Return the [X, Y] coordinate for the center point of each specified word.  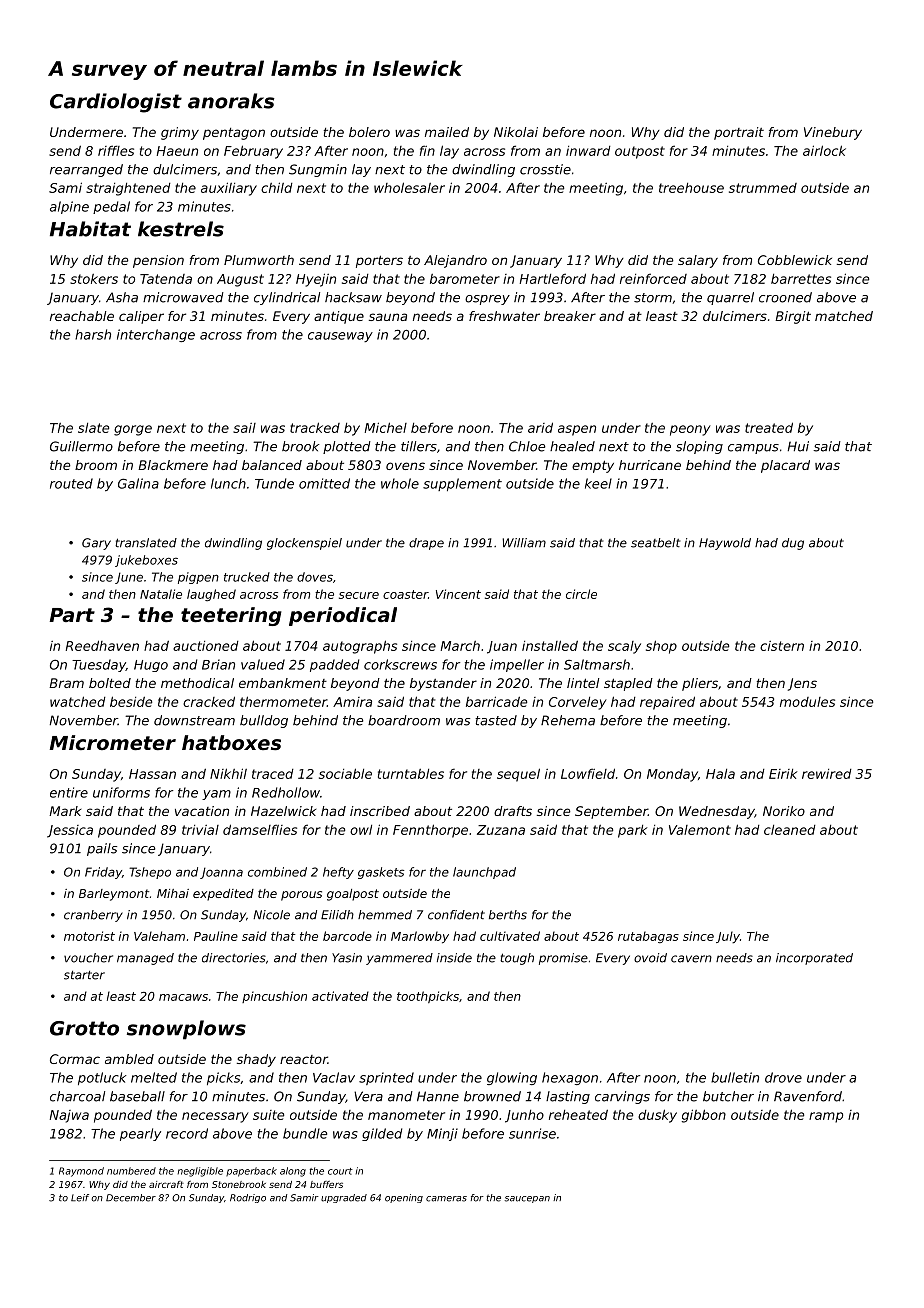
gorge [133, 430]
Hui [798, 446]
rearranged [86, 170]
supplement [462, 484]
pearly [140, 1134]
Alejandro [455, 261]
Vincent [458, 594]
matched [844, 316]
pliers [700, 684]
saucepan [527, 1199]
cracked [209, 701]
